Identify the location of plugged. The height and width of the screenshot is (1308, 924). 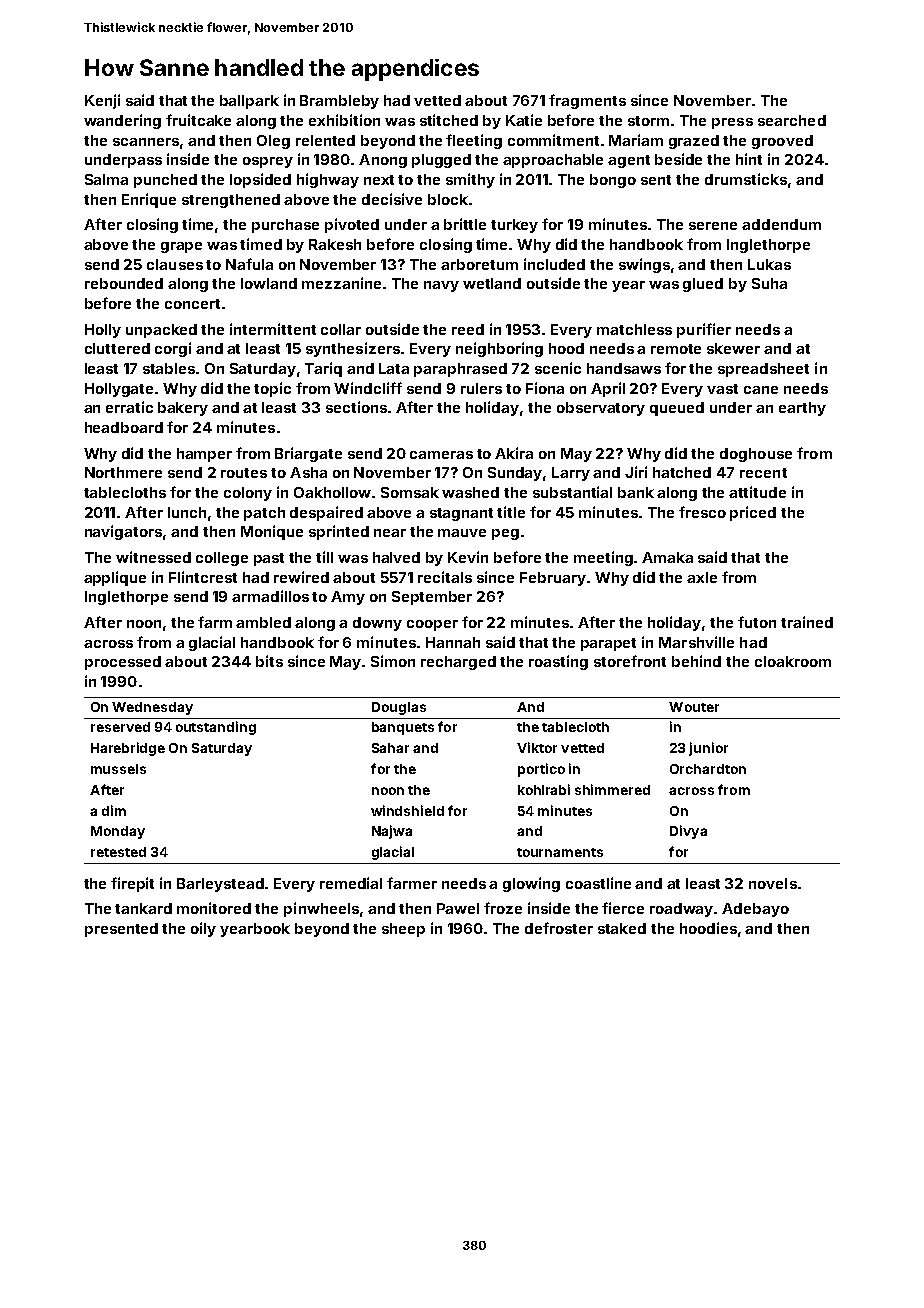
(441, 161).
